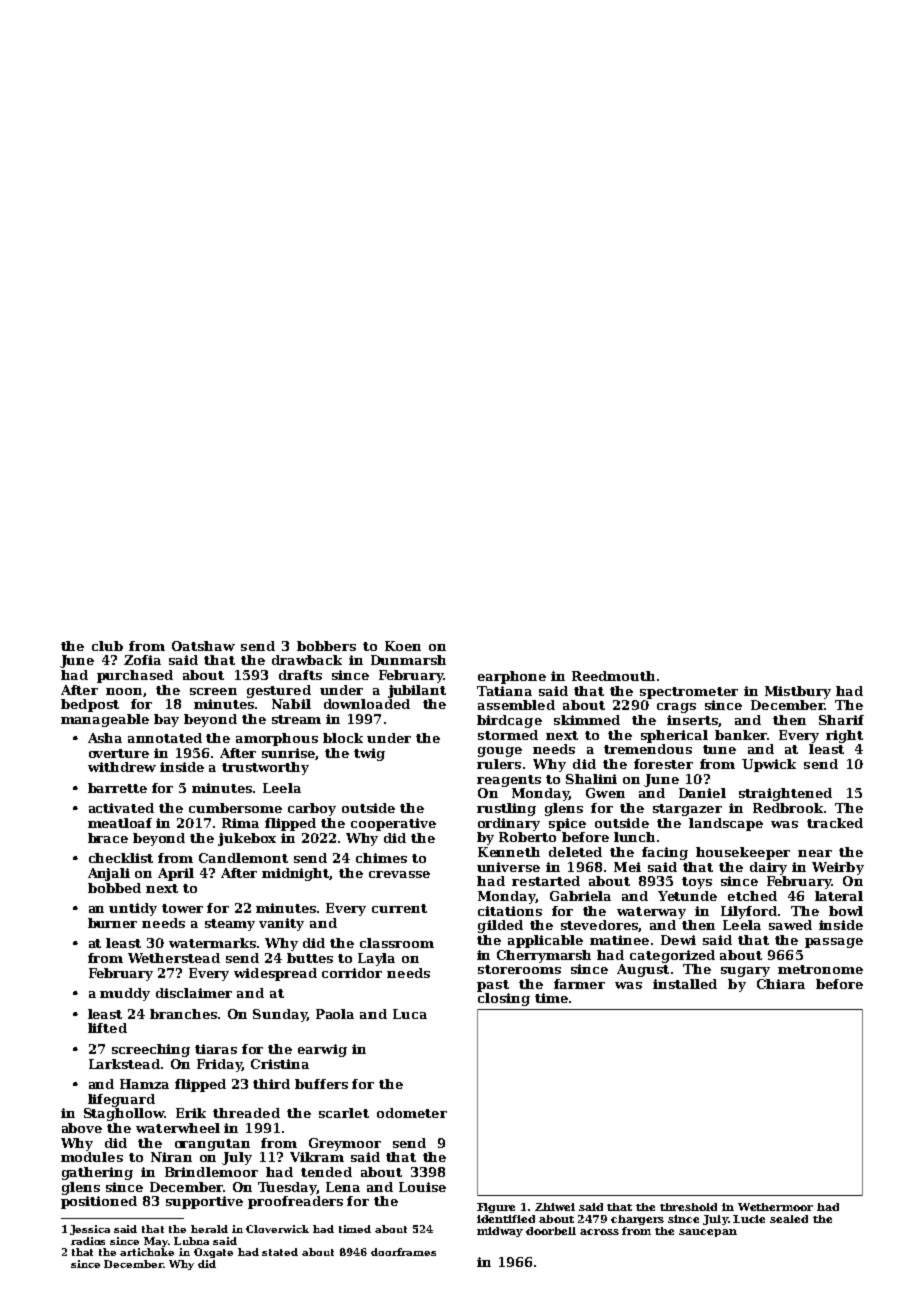 The height and width of the document is (1308, 924). I want to click on Oatshaw, so click(203, 646).
